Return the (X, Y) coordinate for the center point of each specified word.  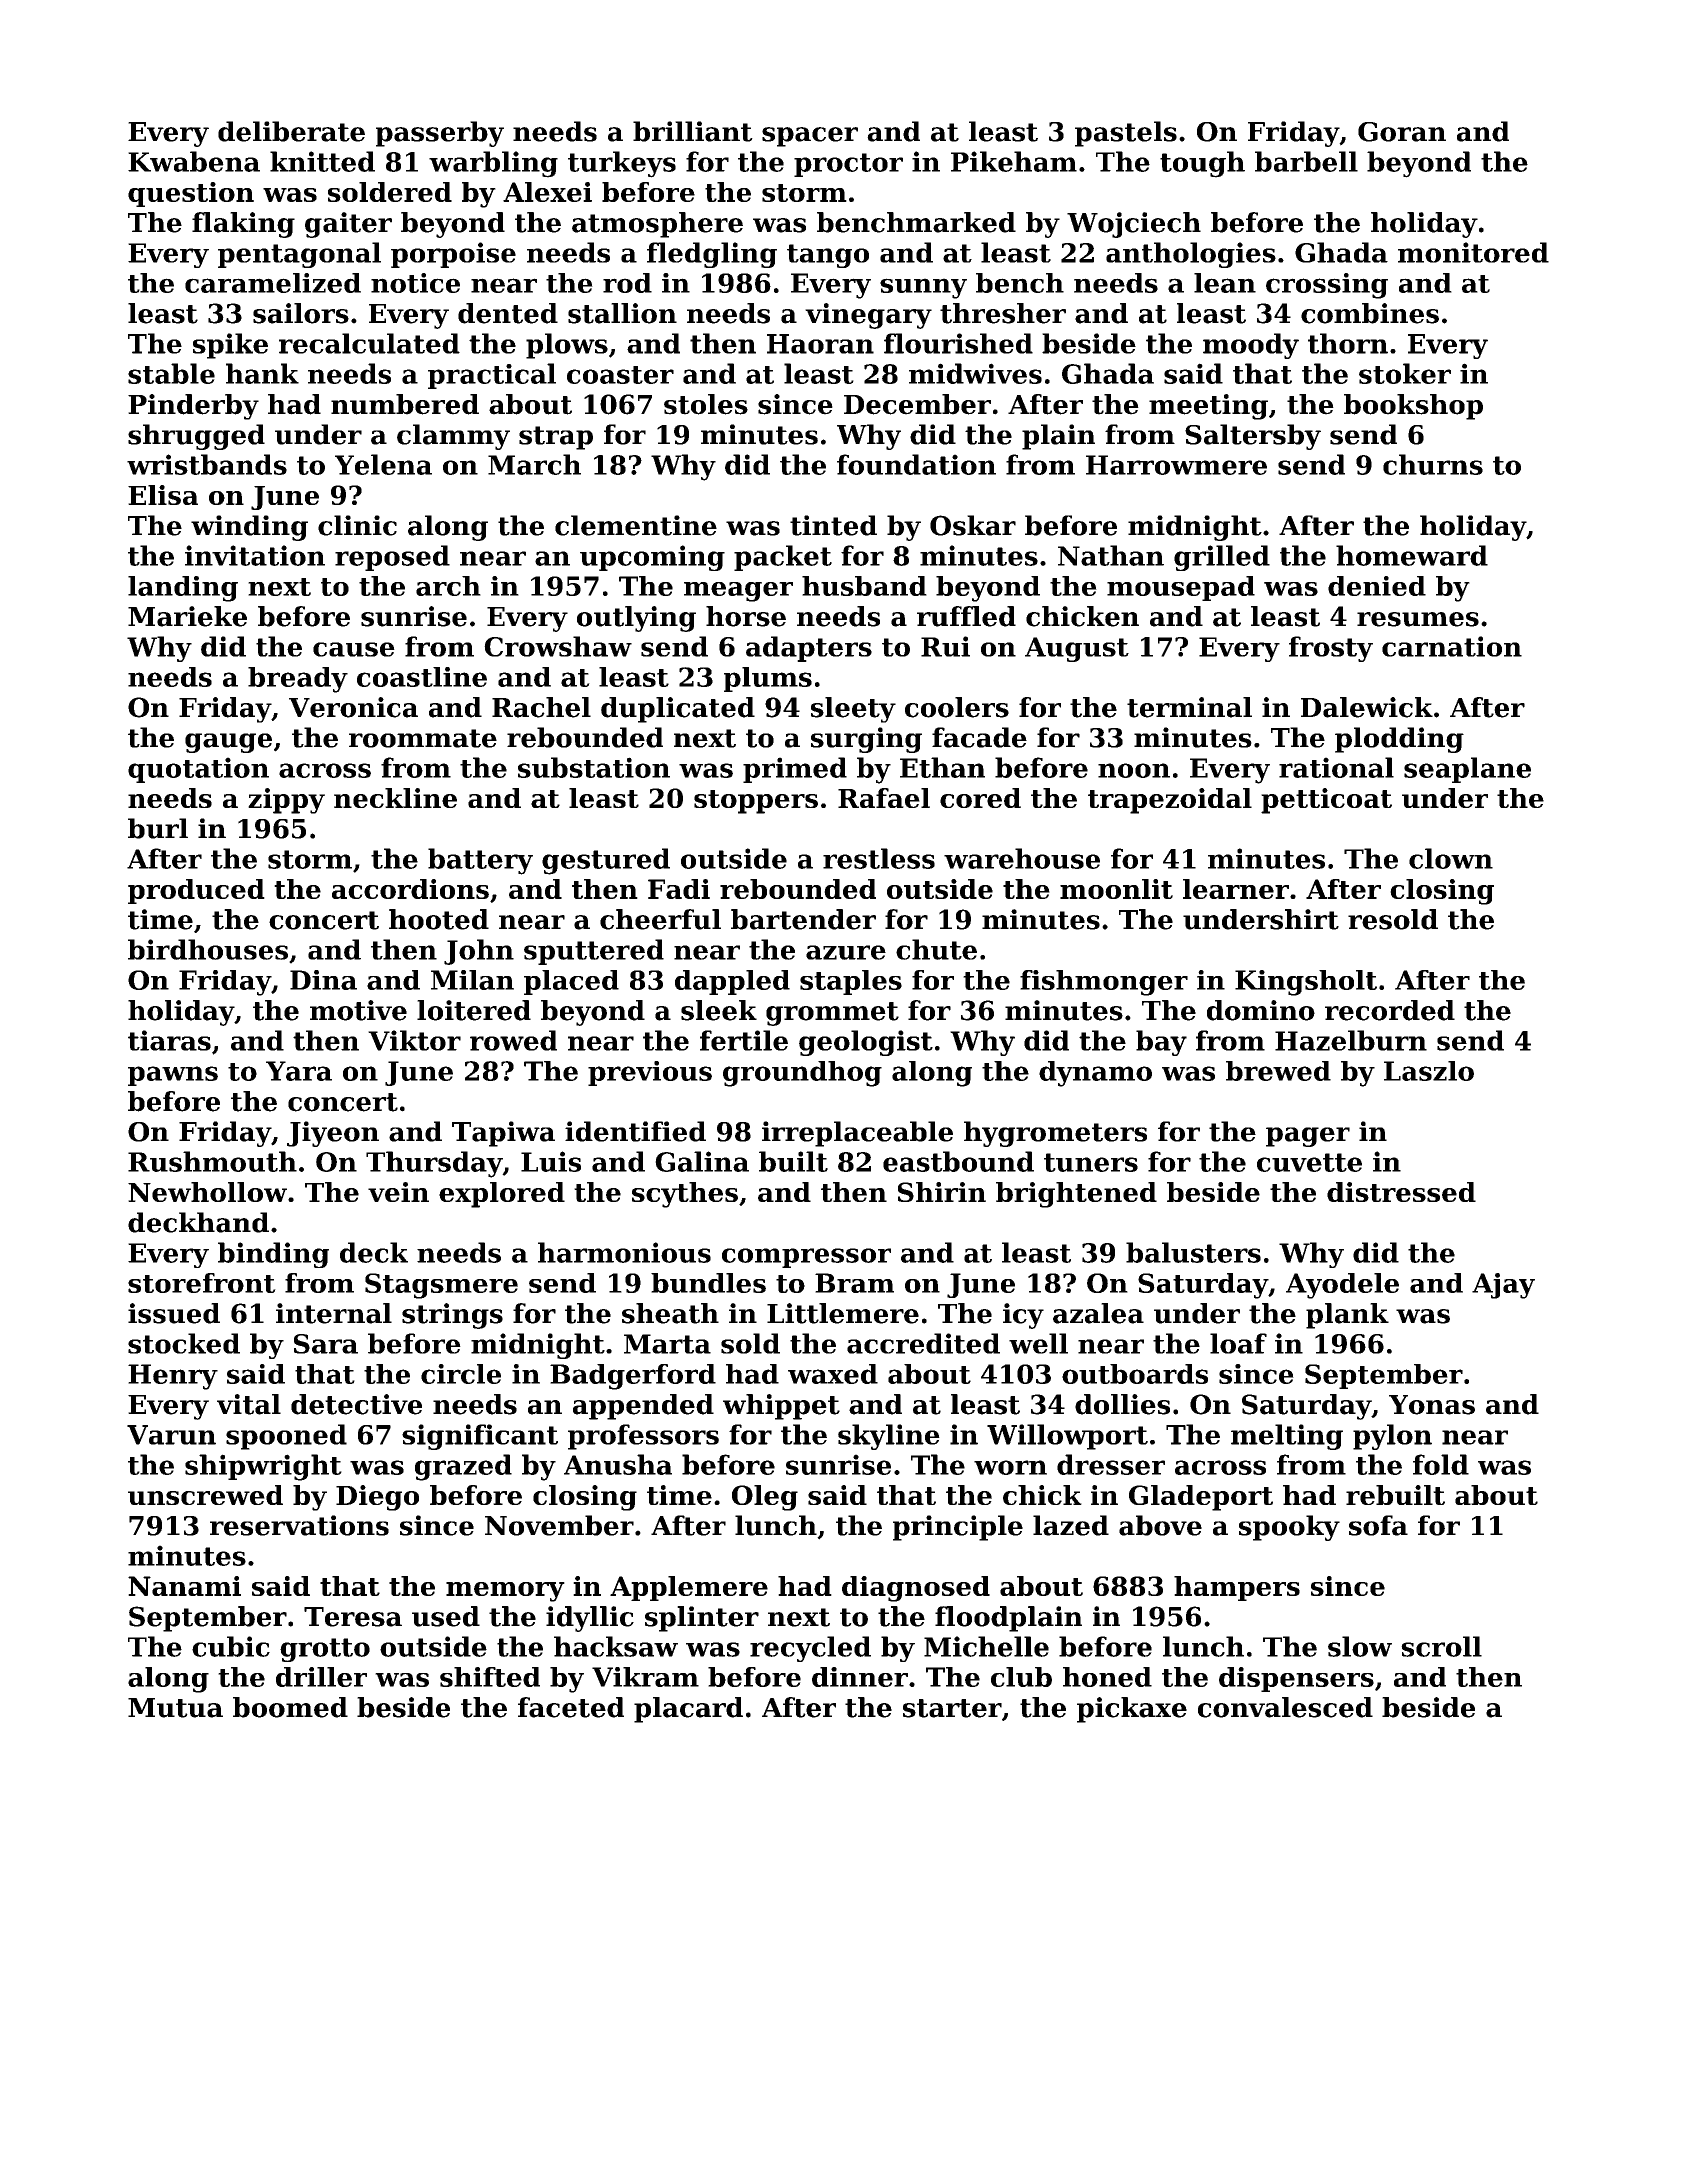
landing (183, 589)
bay (1161, 1043)
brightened (1076, 1195)
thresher (1003, 313)
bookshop (1413, 407)
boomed (290, 1707)
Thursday (434, 1164)
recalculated (369, 343)
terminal (1189, 707)
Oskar (973, 525)
